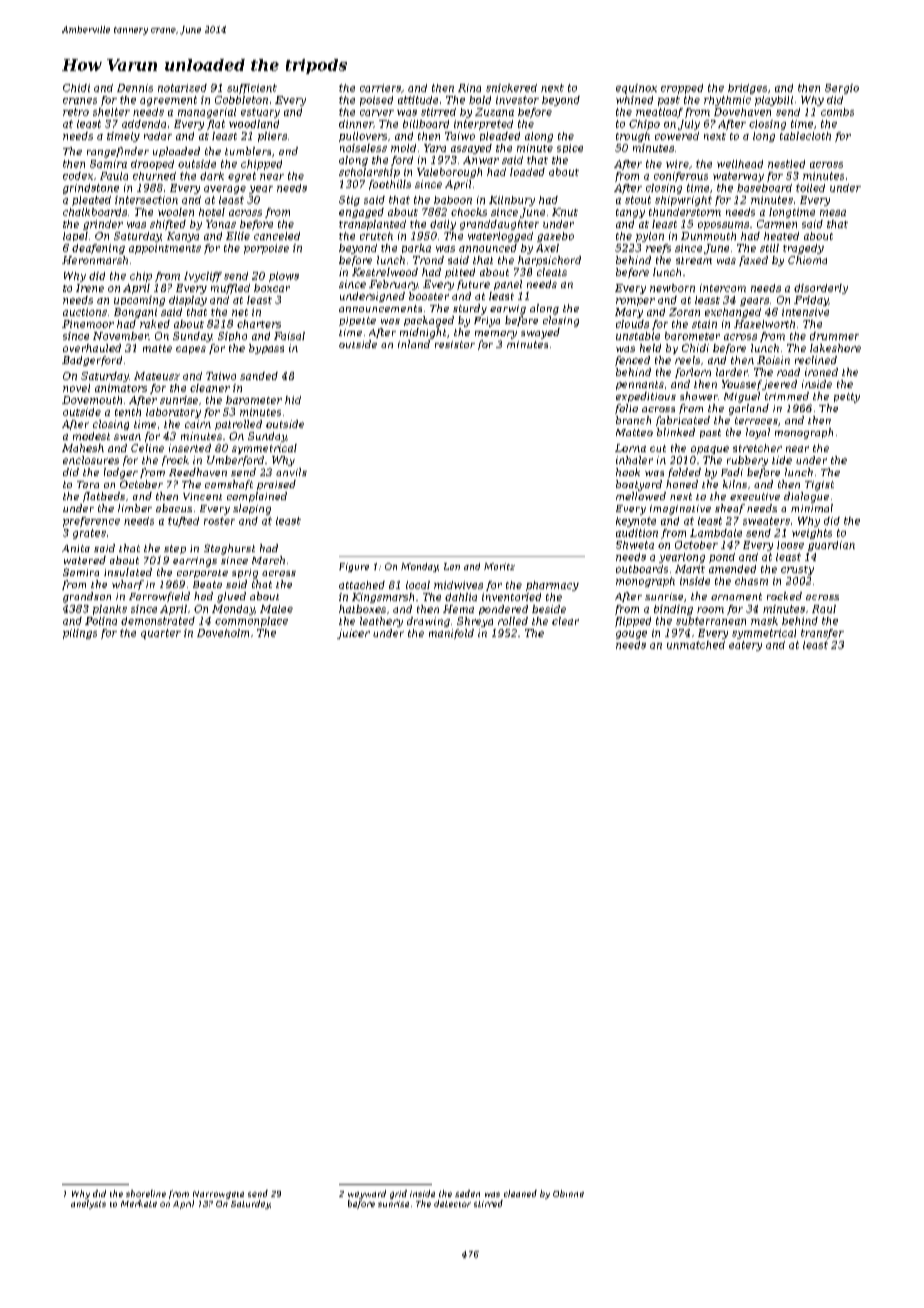 This document has height=1308, width=924. What do you see at coordinates (449, 173) in the document?
I see `Valeborough` at bounding box center [449, 173].
